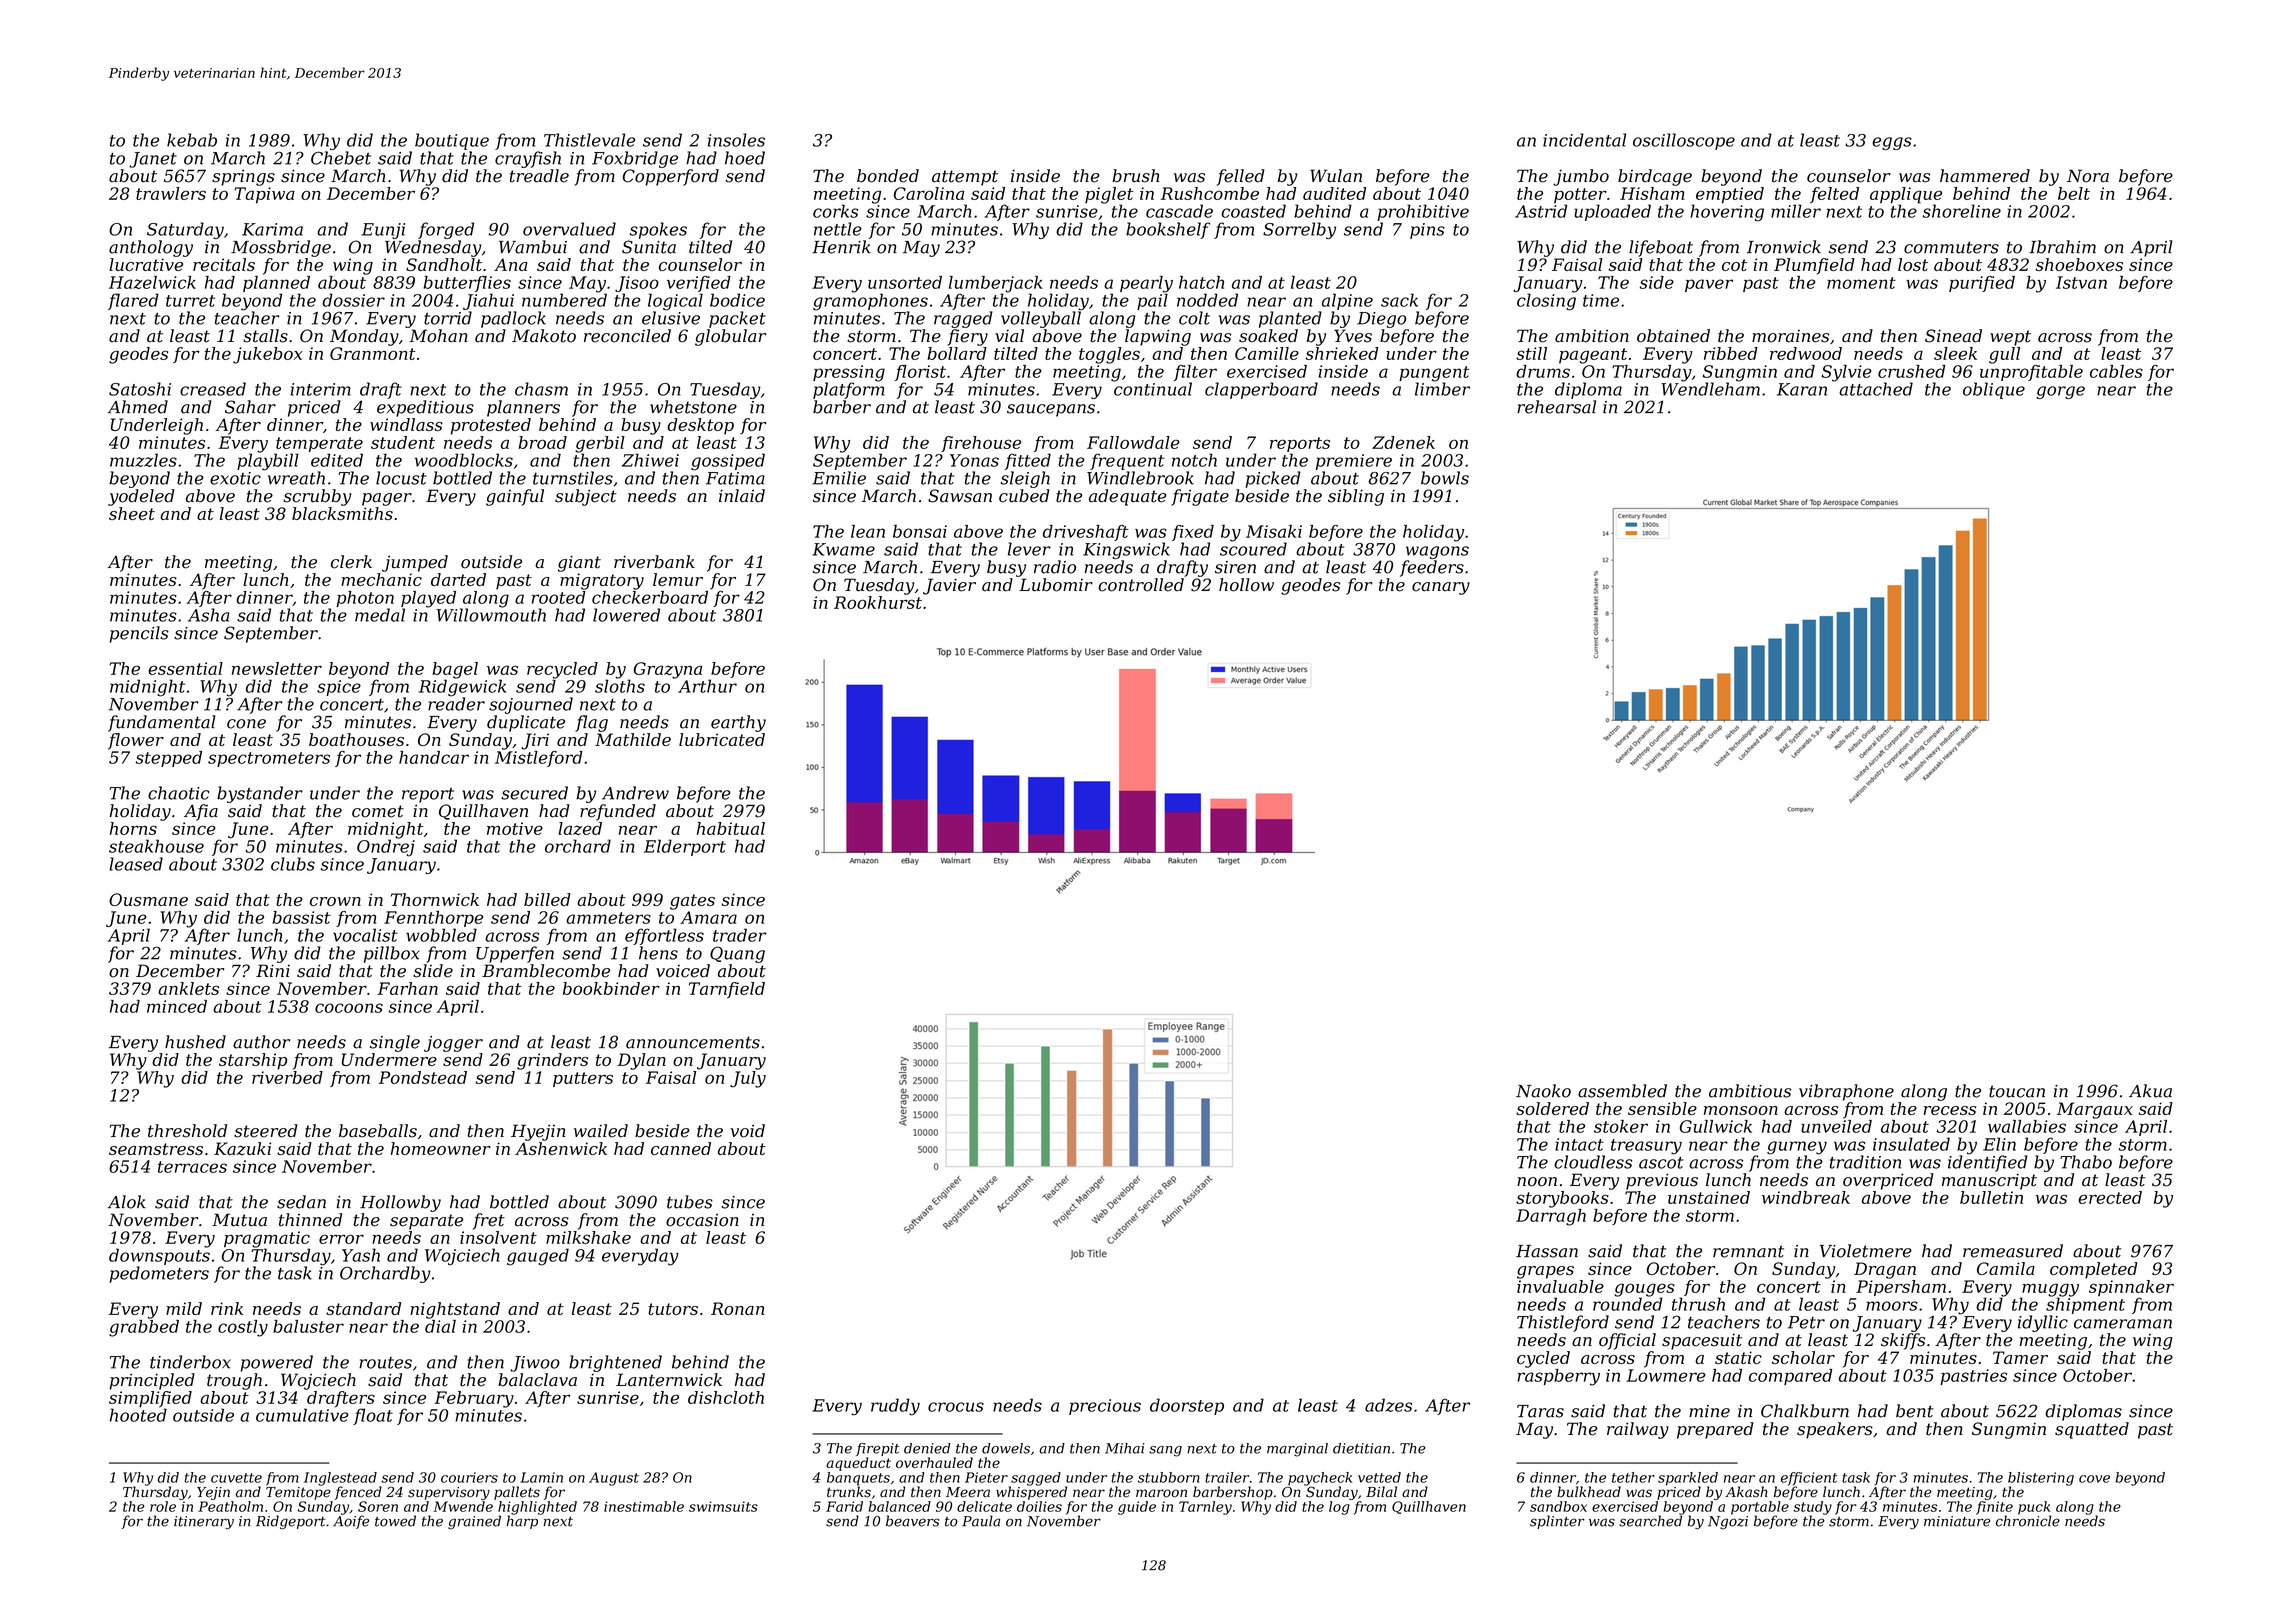 The width and height of the screenshot is (2282, 1614). Describe the element at coordinates (996, 284) in the screenshot. I see `lumberjack` at that location.
